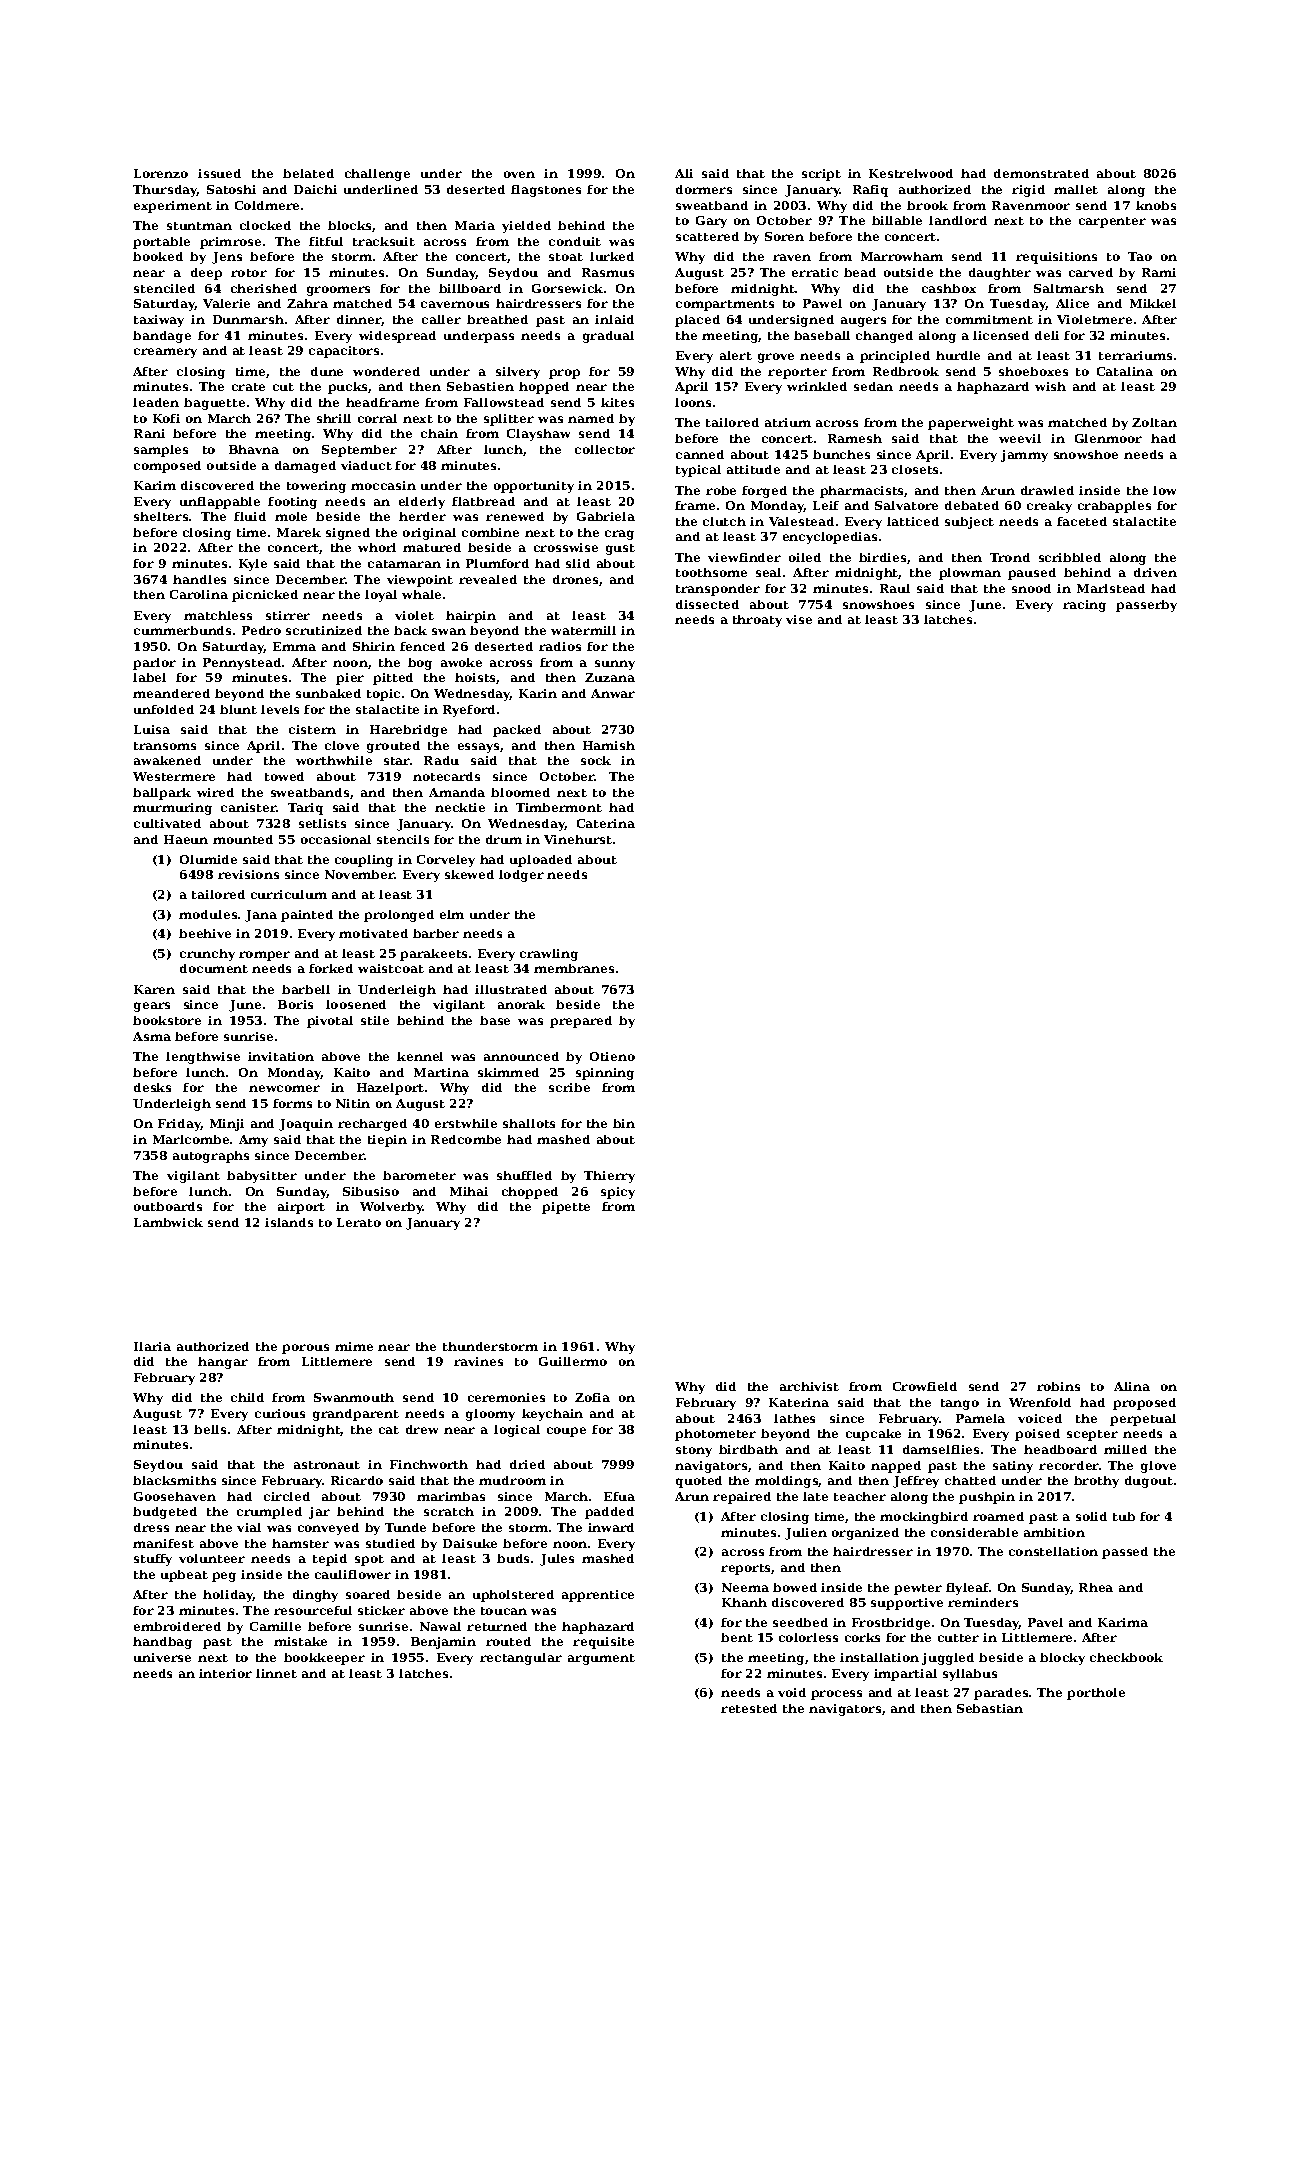 The image size is (1311, 2160). What do you see at coordinates (399, 916) in the screenshot?
I see `prolonged` at bounding box center [399, 916].
